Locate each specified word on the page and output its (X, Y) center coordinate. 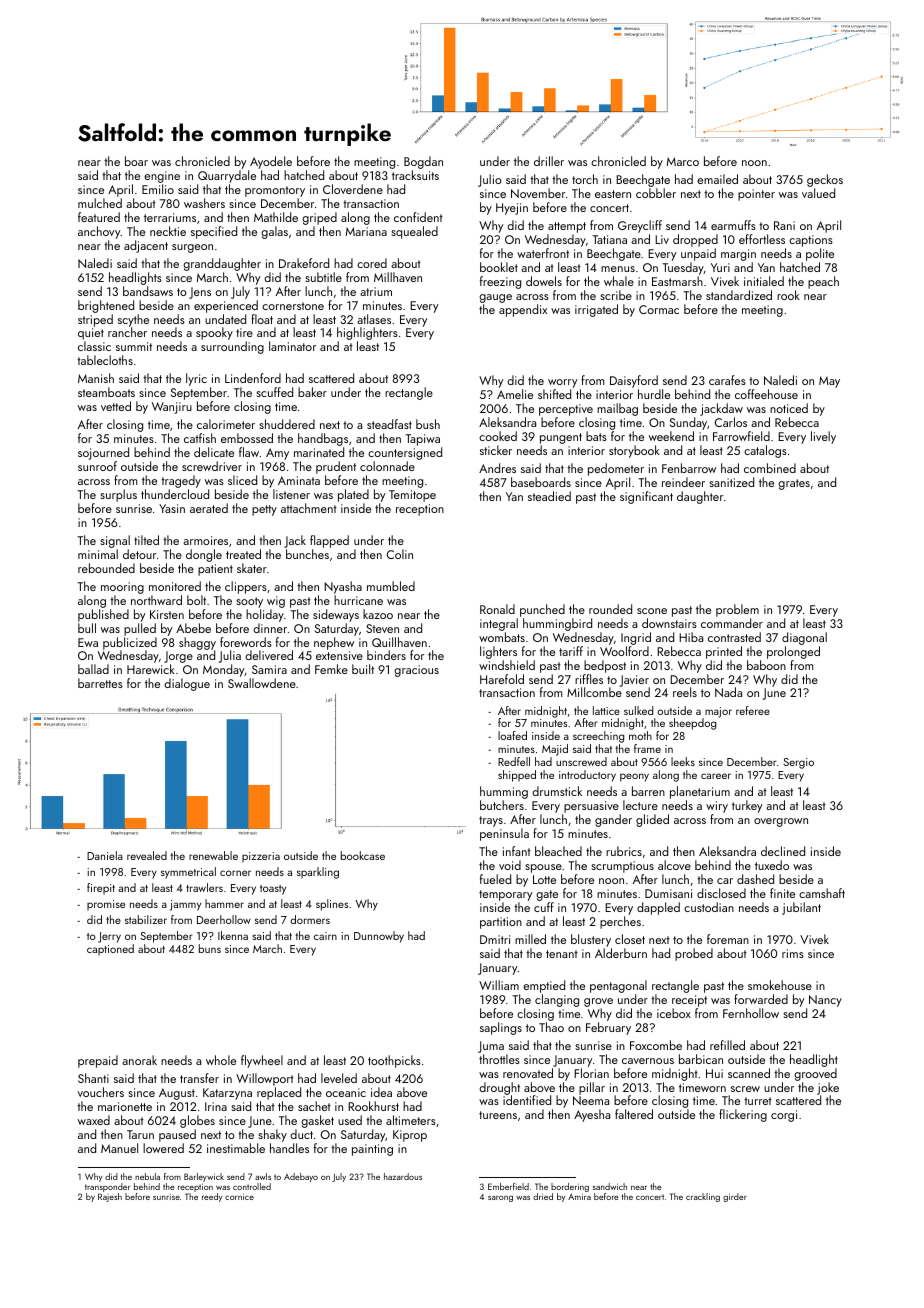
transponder (107, 1187)
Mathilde (276, 217)
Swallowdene (262, 683)
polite (820, 254)
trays (491, 821)
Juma (491, 1047)
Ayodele (271, 162)
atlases (374, 319)
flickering (743, 1115)
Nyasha (343, 587)
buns (210, 948)
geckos (825, 180)
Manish (96, 378)
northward (156, 600)
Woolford (624, 651)
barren (648, 791)
